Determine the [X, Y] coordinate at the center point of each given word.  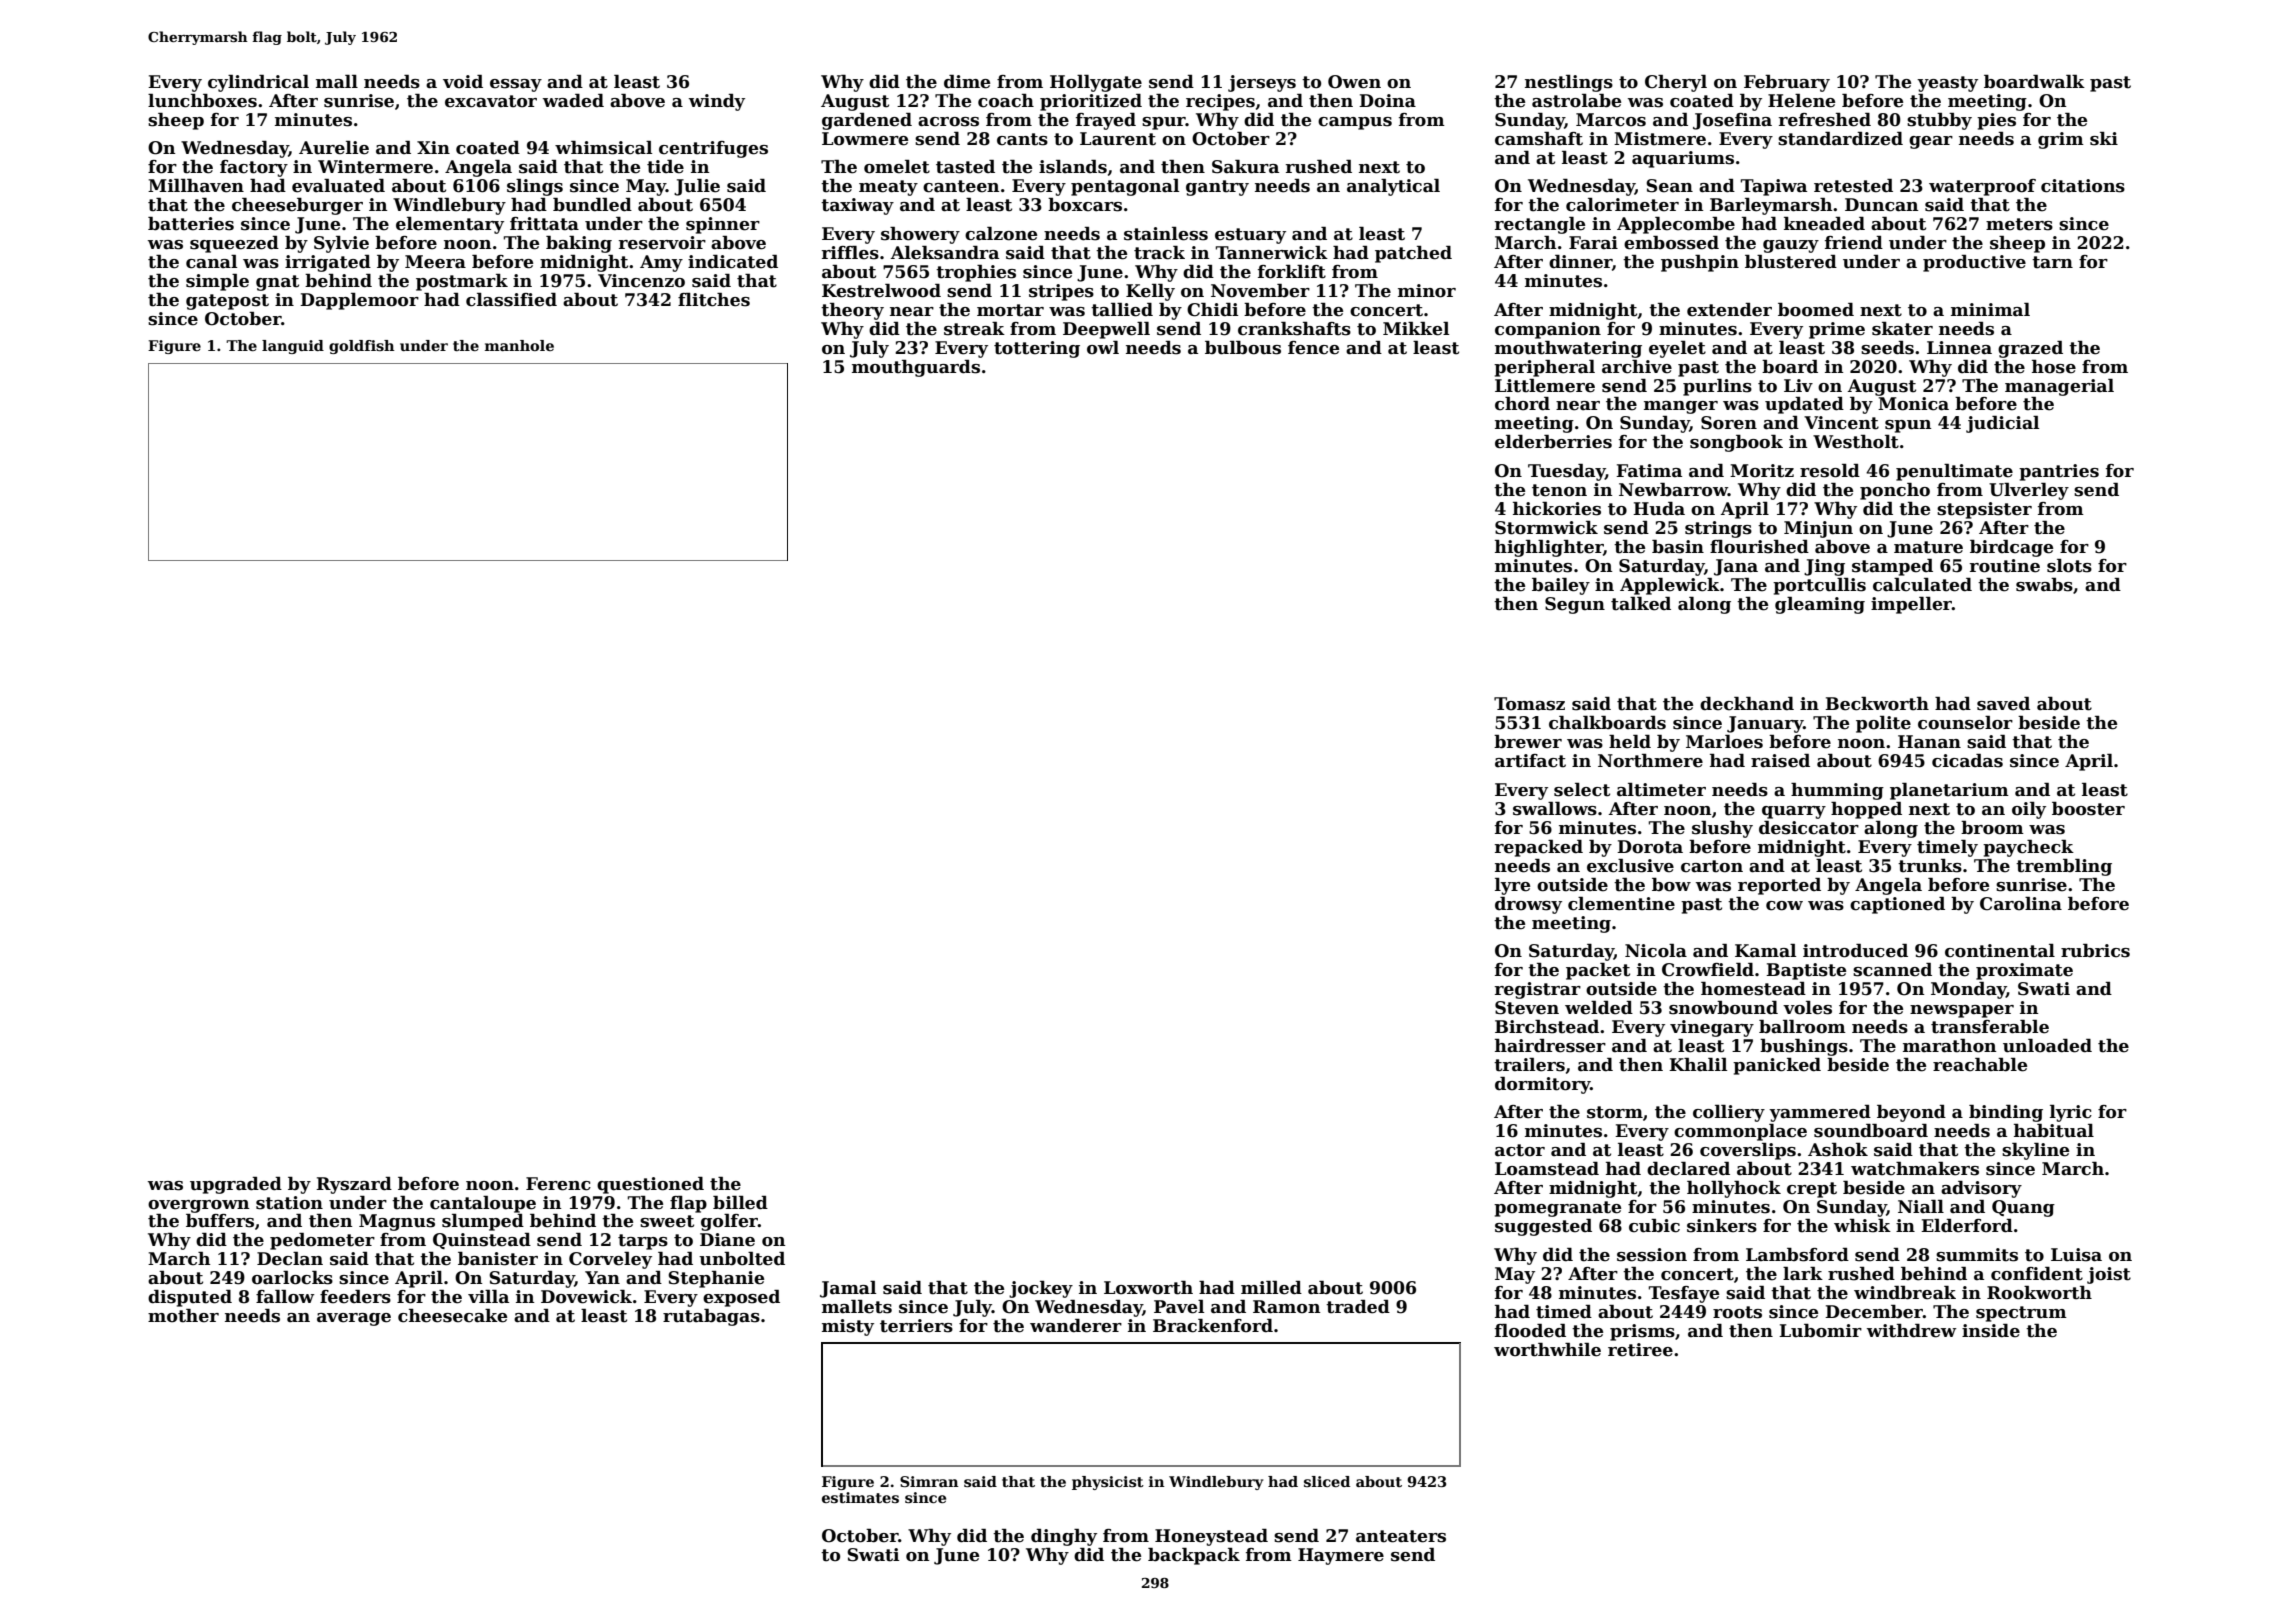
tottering [1037, 349]
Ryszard [354, 1185]
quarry [1794, 812]
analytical [1393, 187]
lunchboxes [202, 101]
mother [183, 1316]
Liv [1798, 385]
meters [2019, 224]
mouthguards [916, 368]
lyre [1512, 886]
